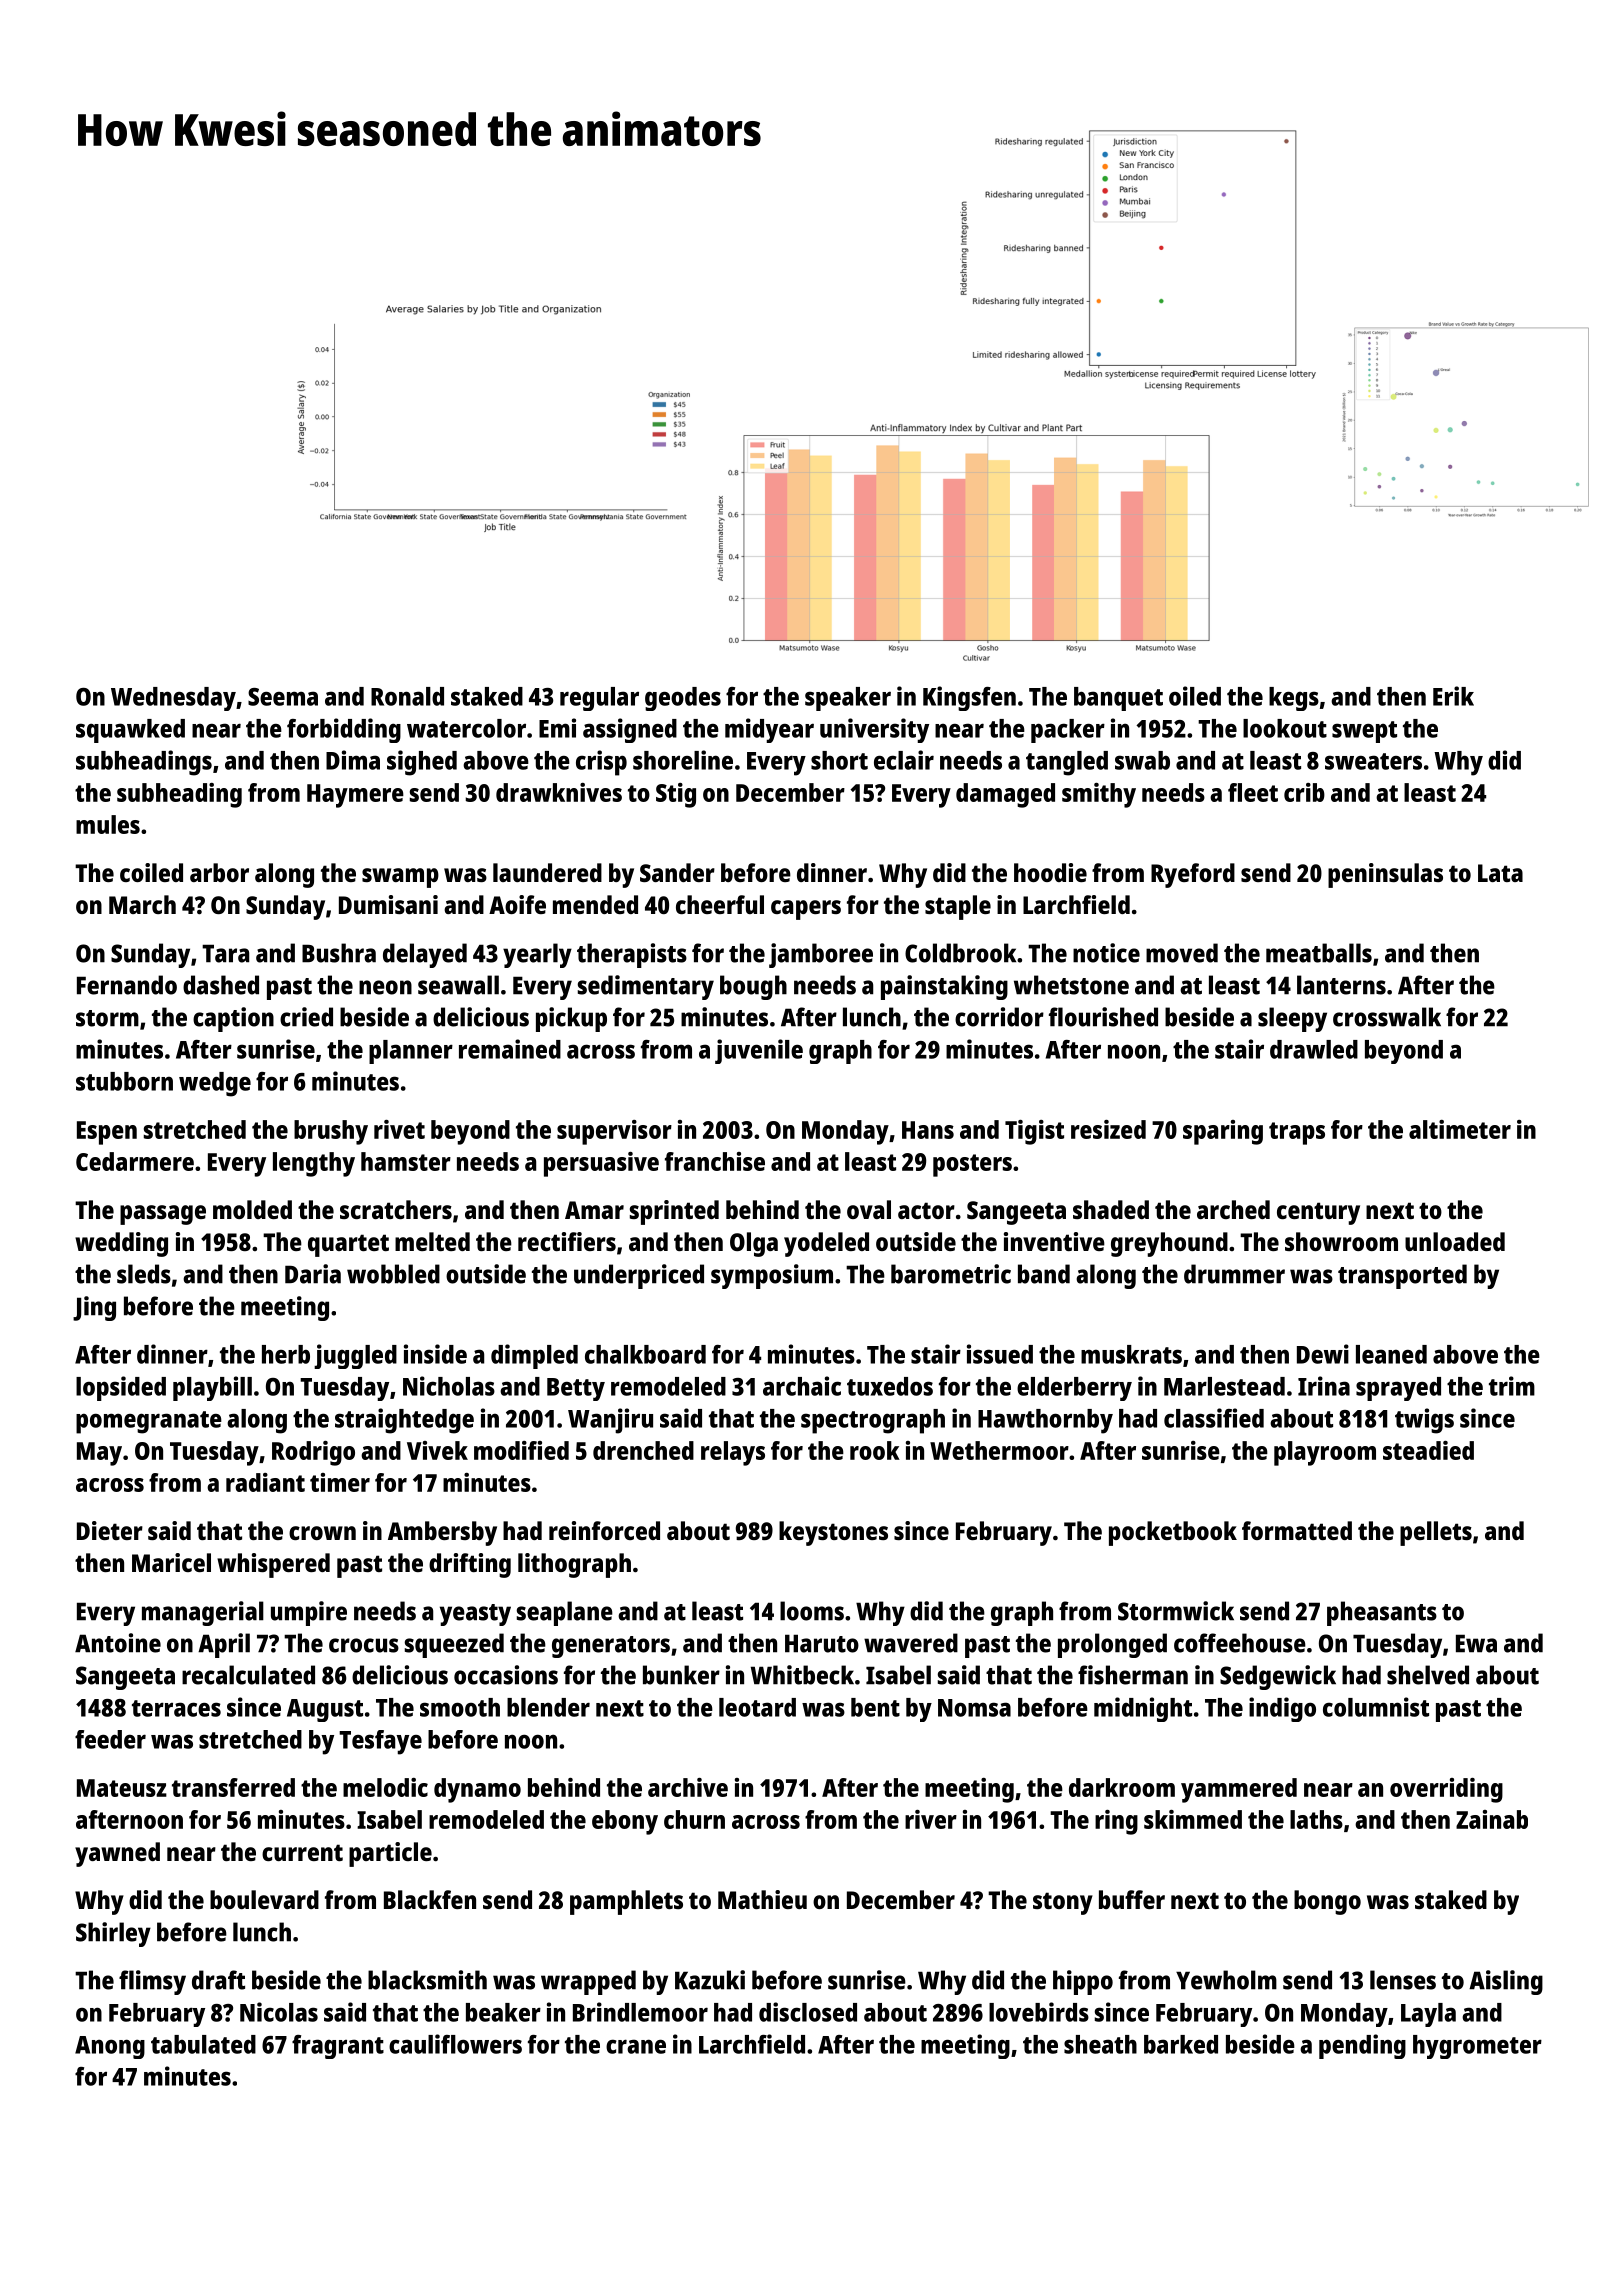  What do you see at coordinates (110, 2047) in the image?
I see `Anong` at bounding box center [110, 2047].
